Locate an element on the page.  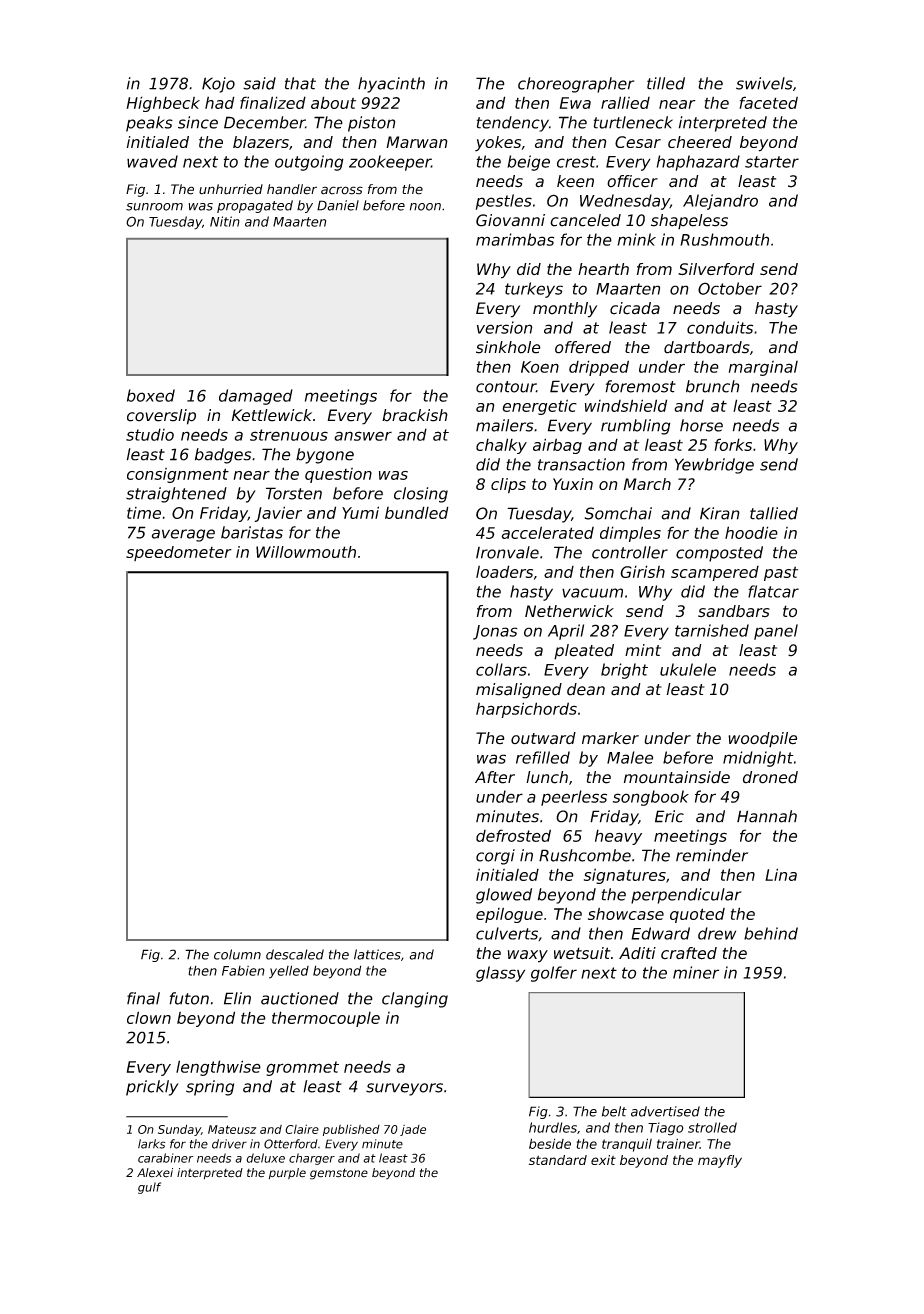
column is located at coordinates (237, 954).
